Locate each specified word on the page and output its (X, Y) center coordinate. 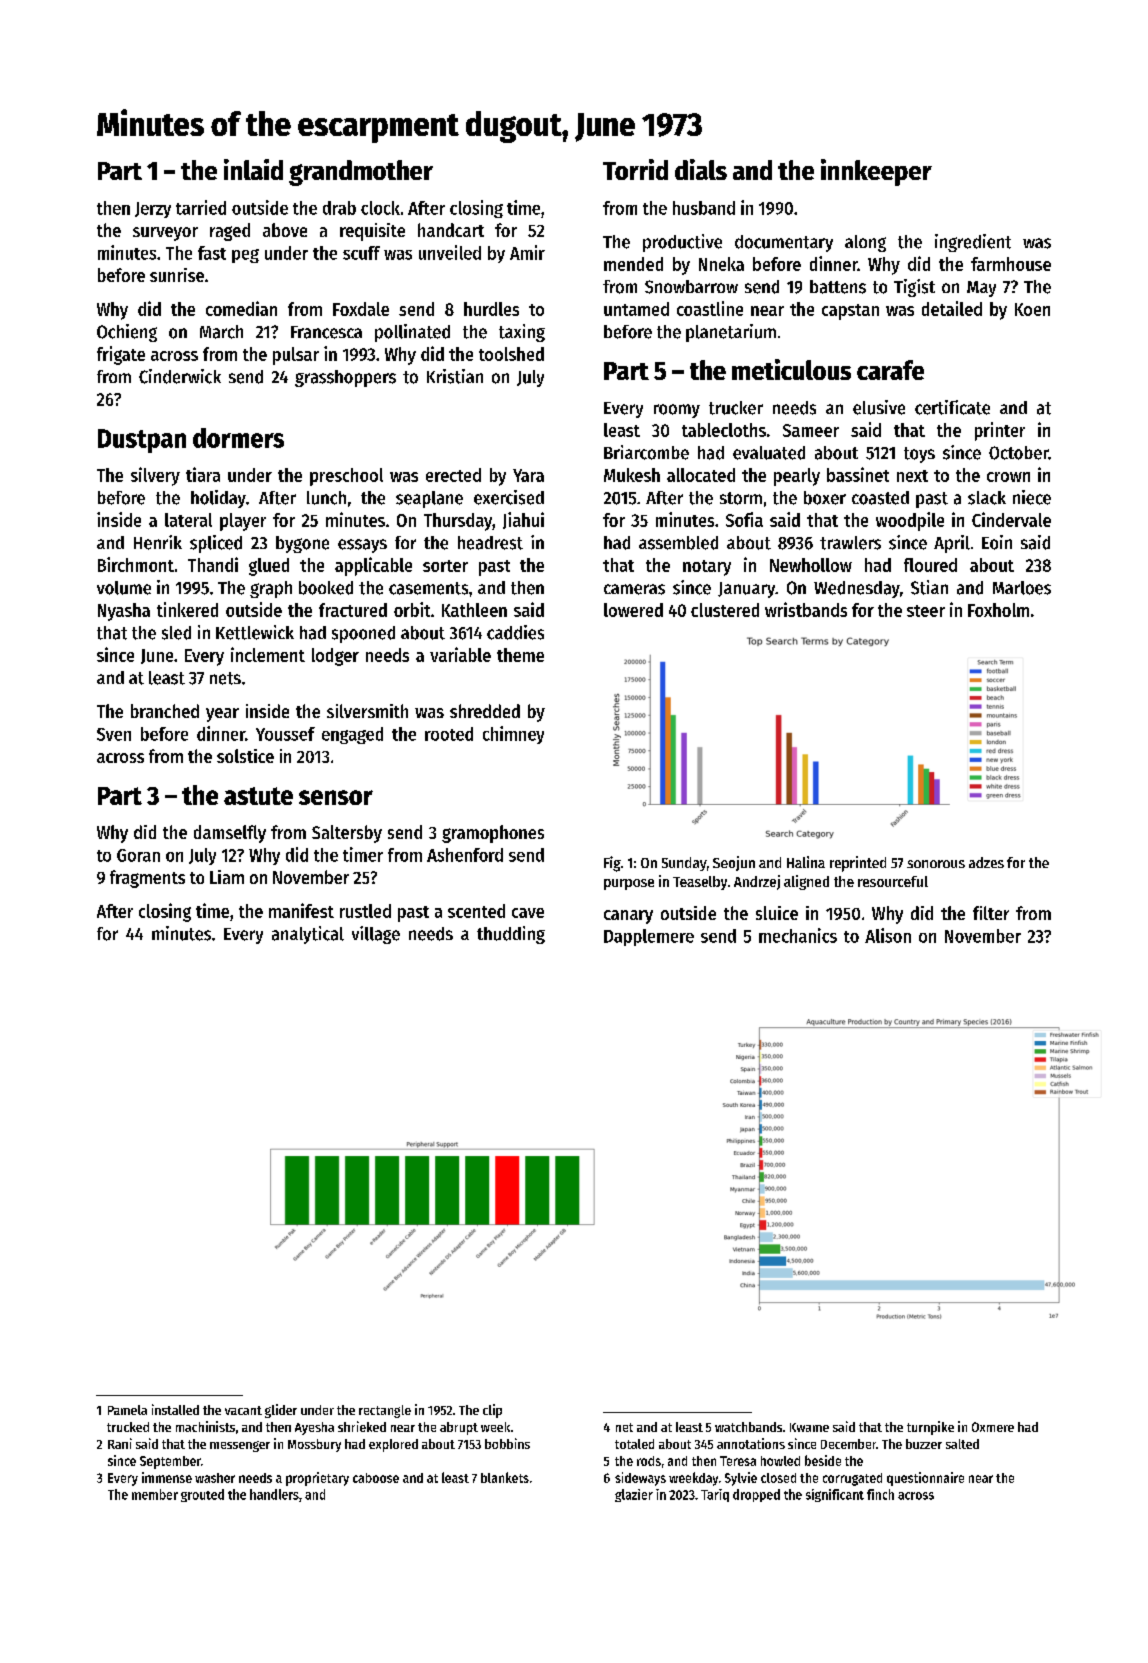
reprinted (858, 864)
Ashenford (465, 855)
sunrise (177, 275)
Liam (227, 877)
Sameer (811, 430)
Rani (120, 1443)
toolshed (511, 354)
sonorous (936, 864)
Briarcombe (646, 452)
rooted (449, 734)
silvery (155, 476)
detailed (952, 308)
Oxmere (993, 1427)
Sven (114, 734)
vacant (243, 1410)
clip (492, 1411)
